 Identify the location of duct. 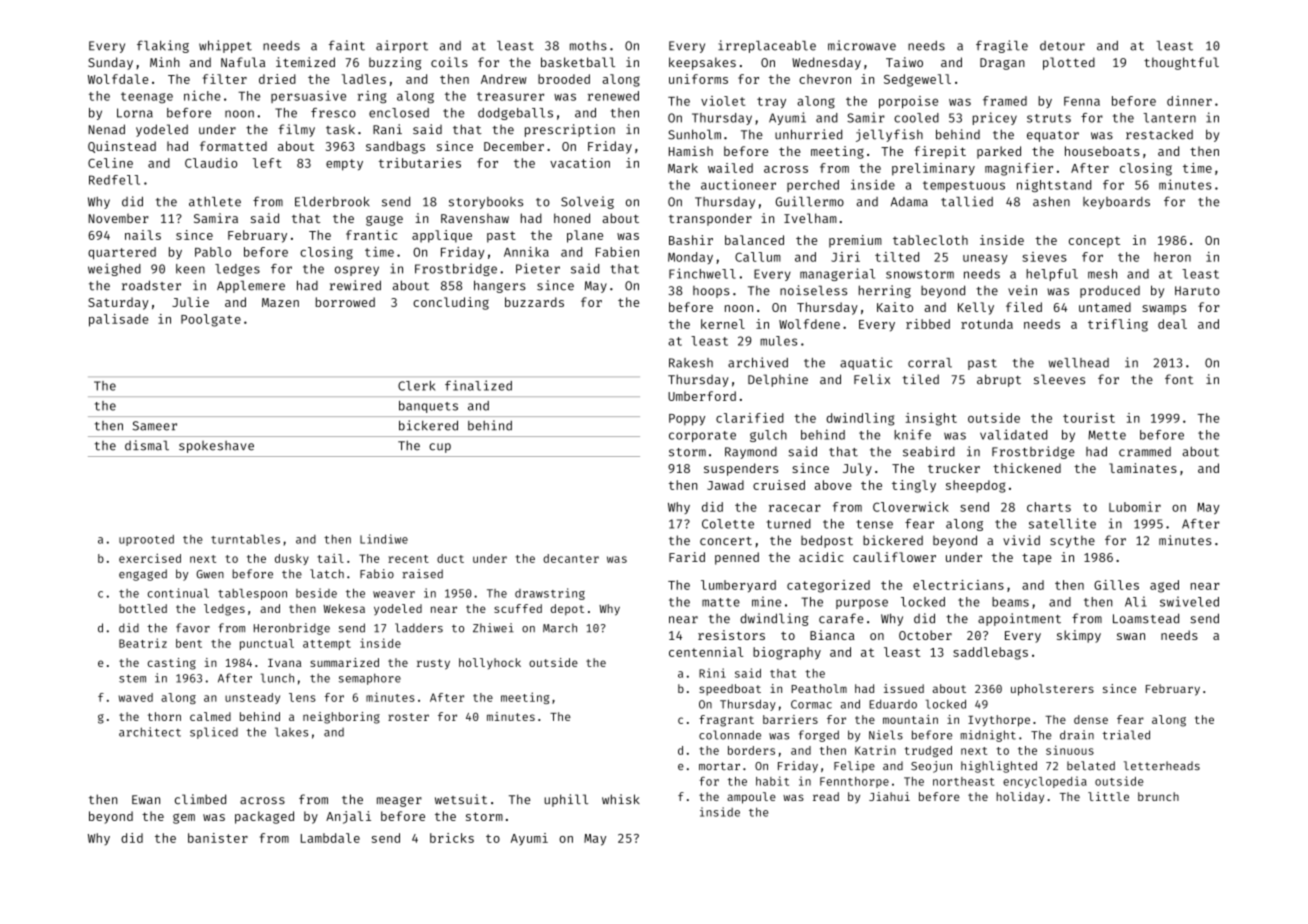
(450, 558).
